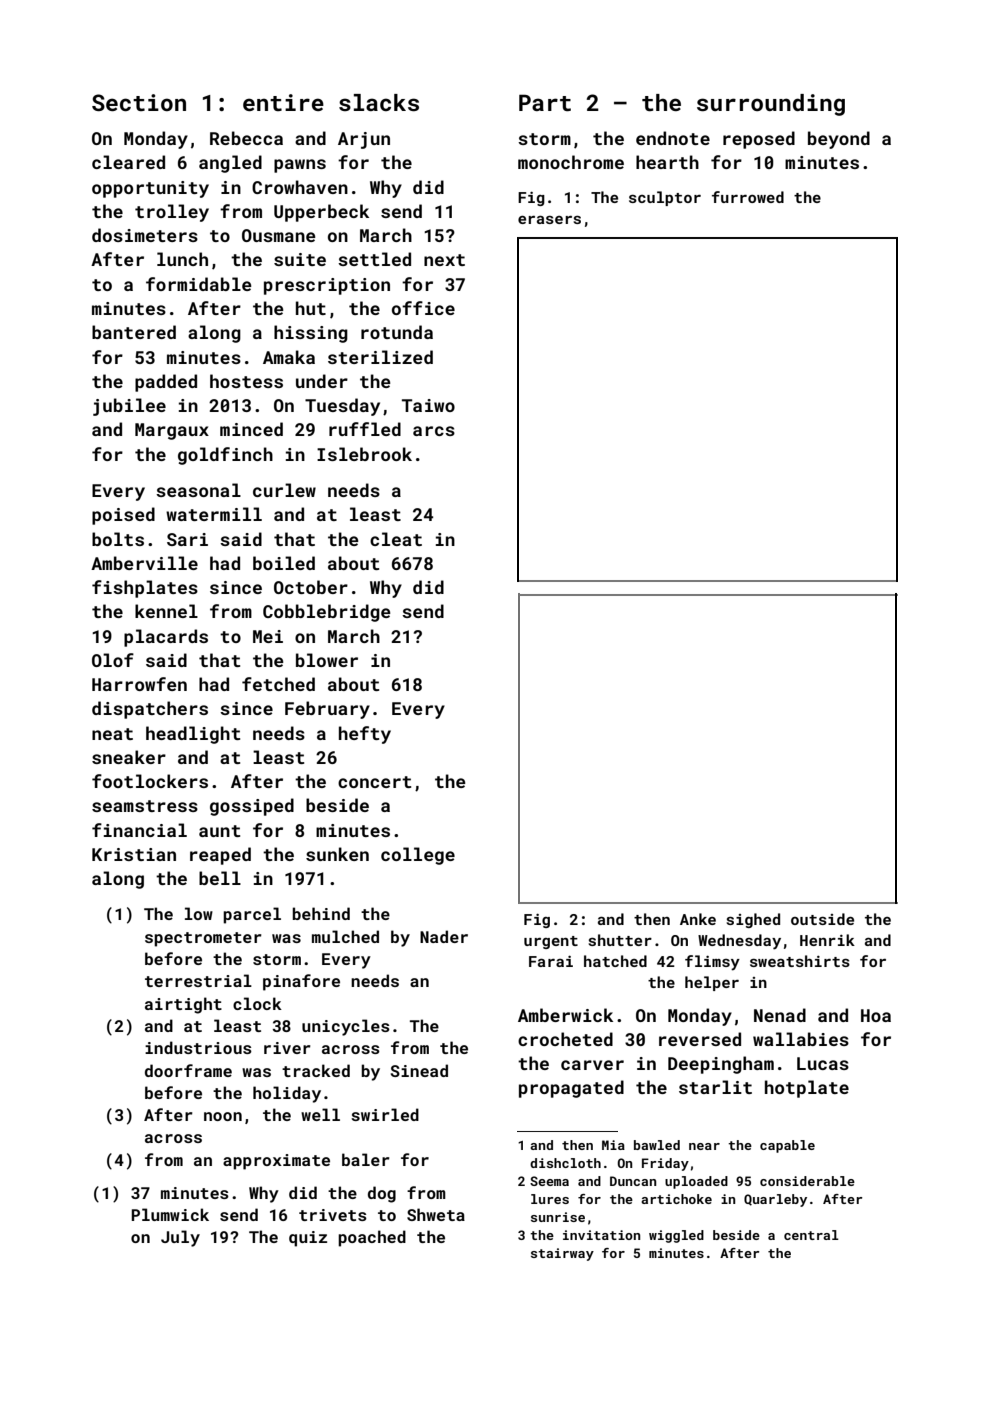 The width and height of the screenshot is (989, 1405). I want to click on Sinead, so click(419, 1070).
